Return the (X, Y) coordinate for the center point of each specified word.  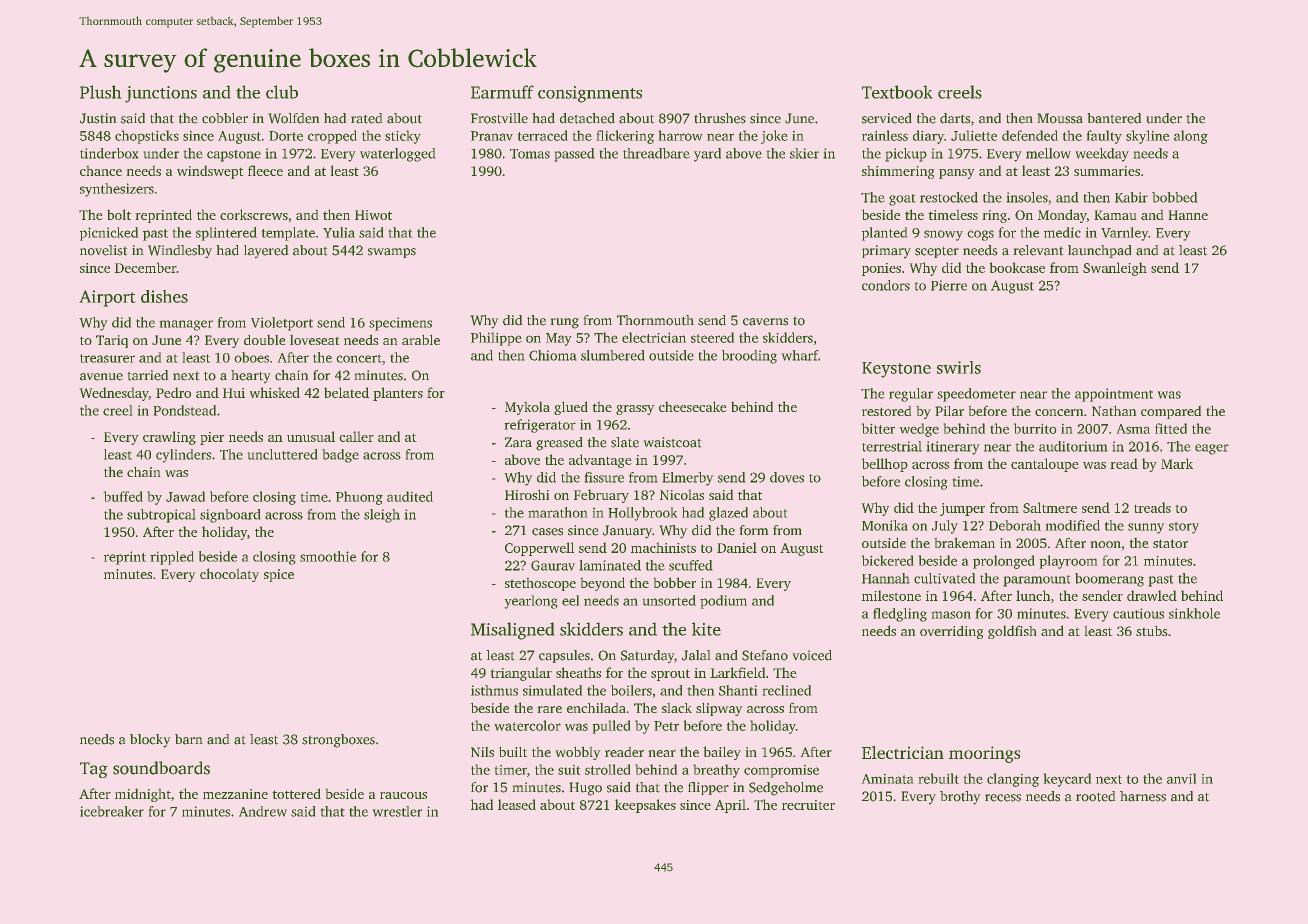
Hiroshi (527, 494)
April (730, 806)
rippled (172, 558)
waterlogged (397, 155)
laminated (610, 565)
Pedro (173, 392)
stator (1170, 543)
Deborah (1015, 525)
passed (574, 155)
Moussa (1060, 118)
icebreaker (112, 811)
